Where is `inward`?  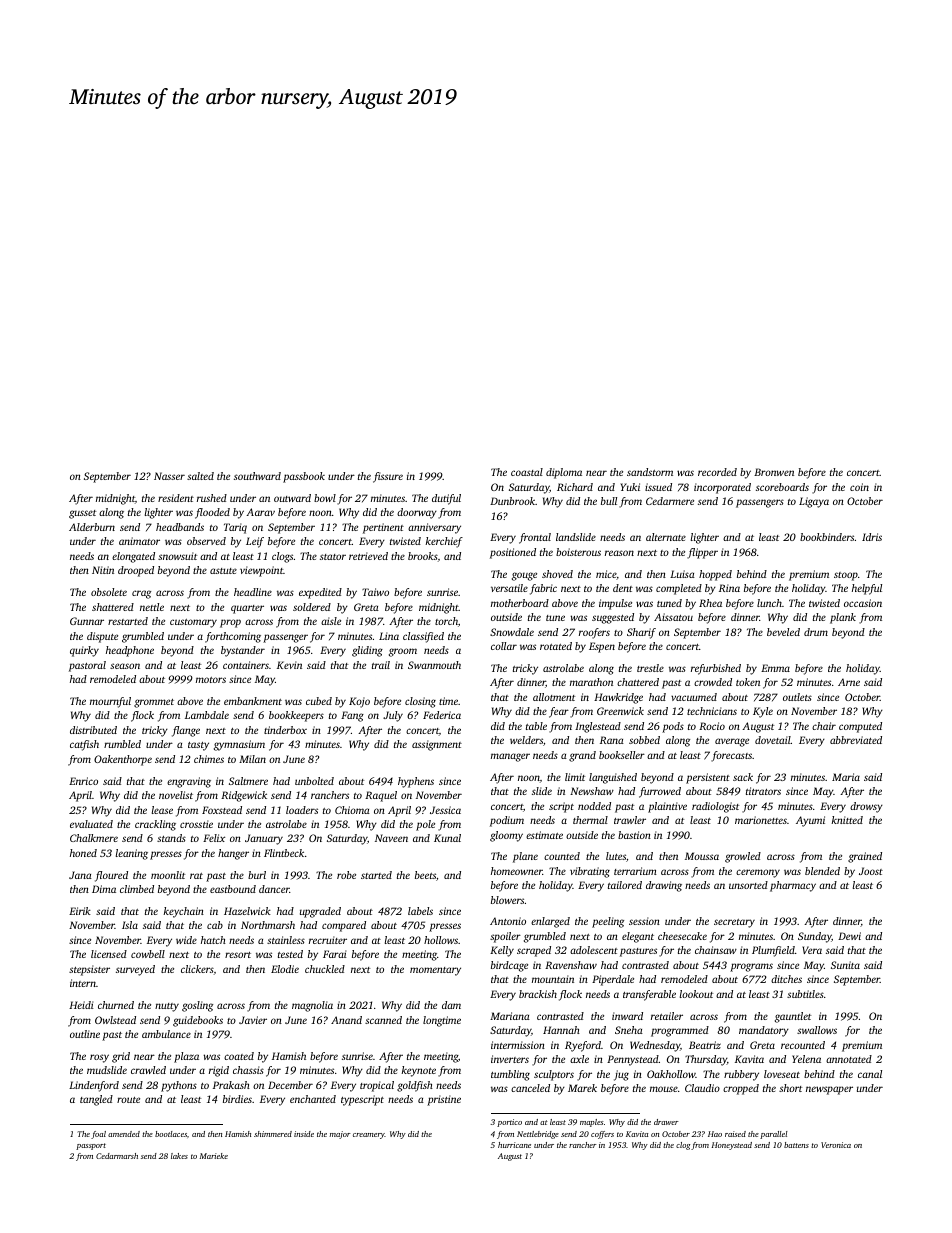 inward is located at coordinates (627, 1016).
